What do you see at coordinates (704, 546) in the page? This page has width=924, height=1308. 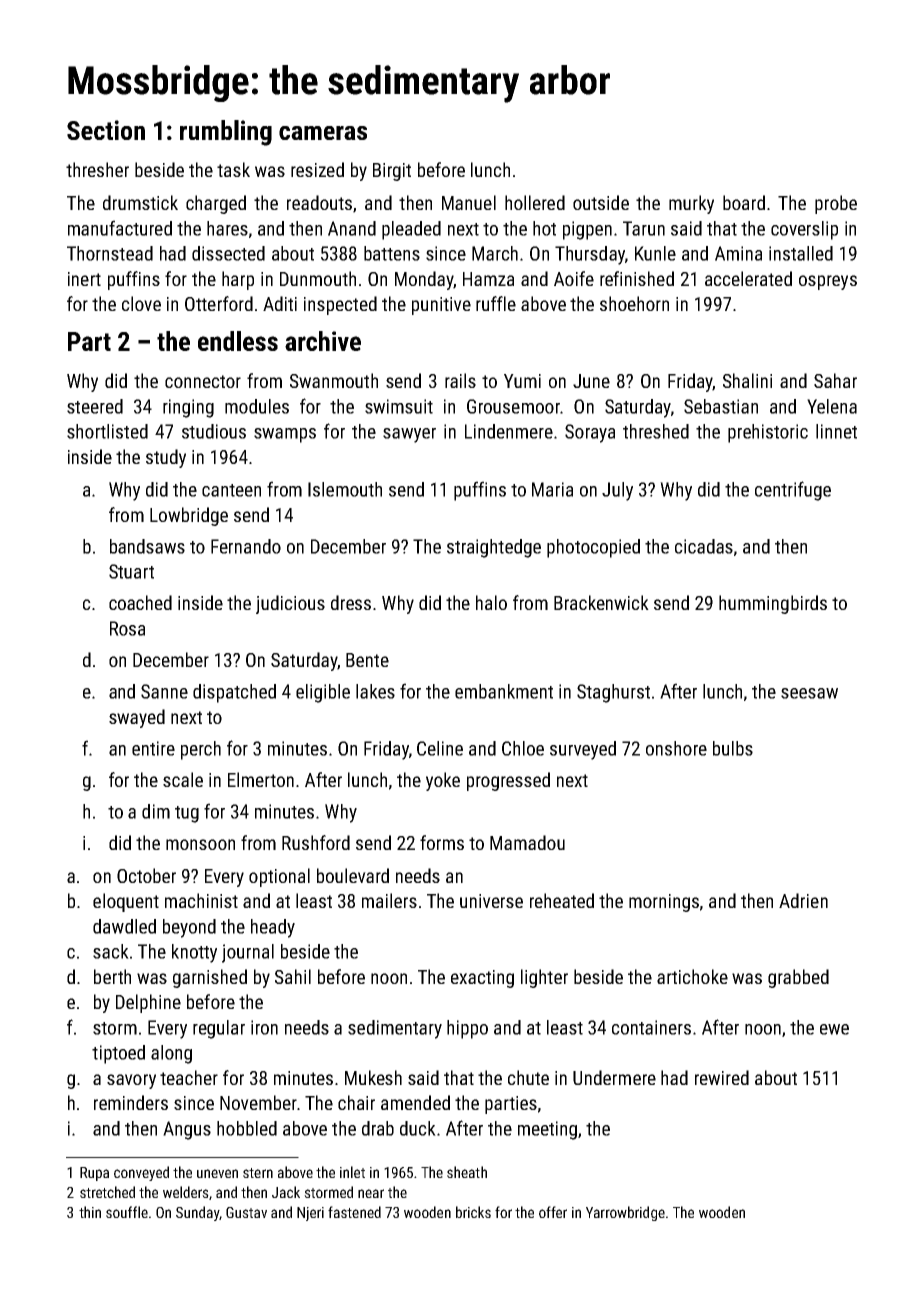 I see `cicadas` at bounding box center [704, 546].
